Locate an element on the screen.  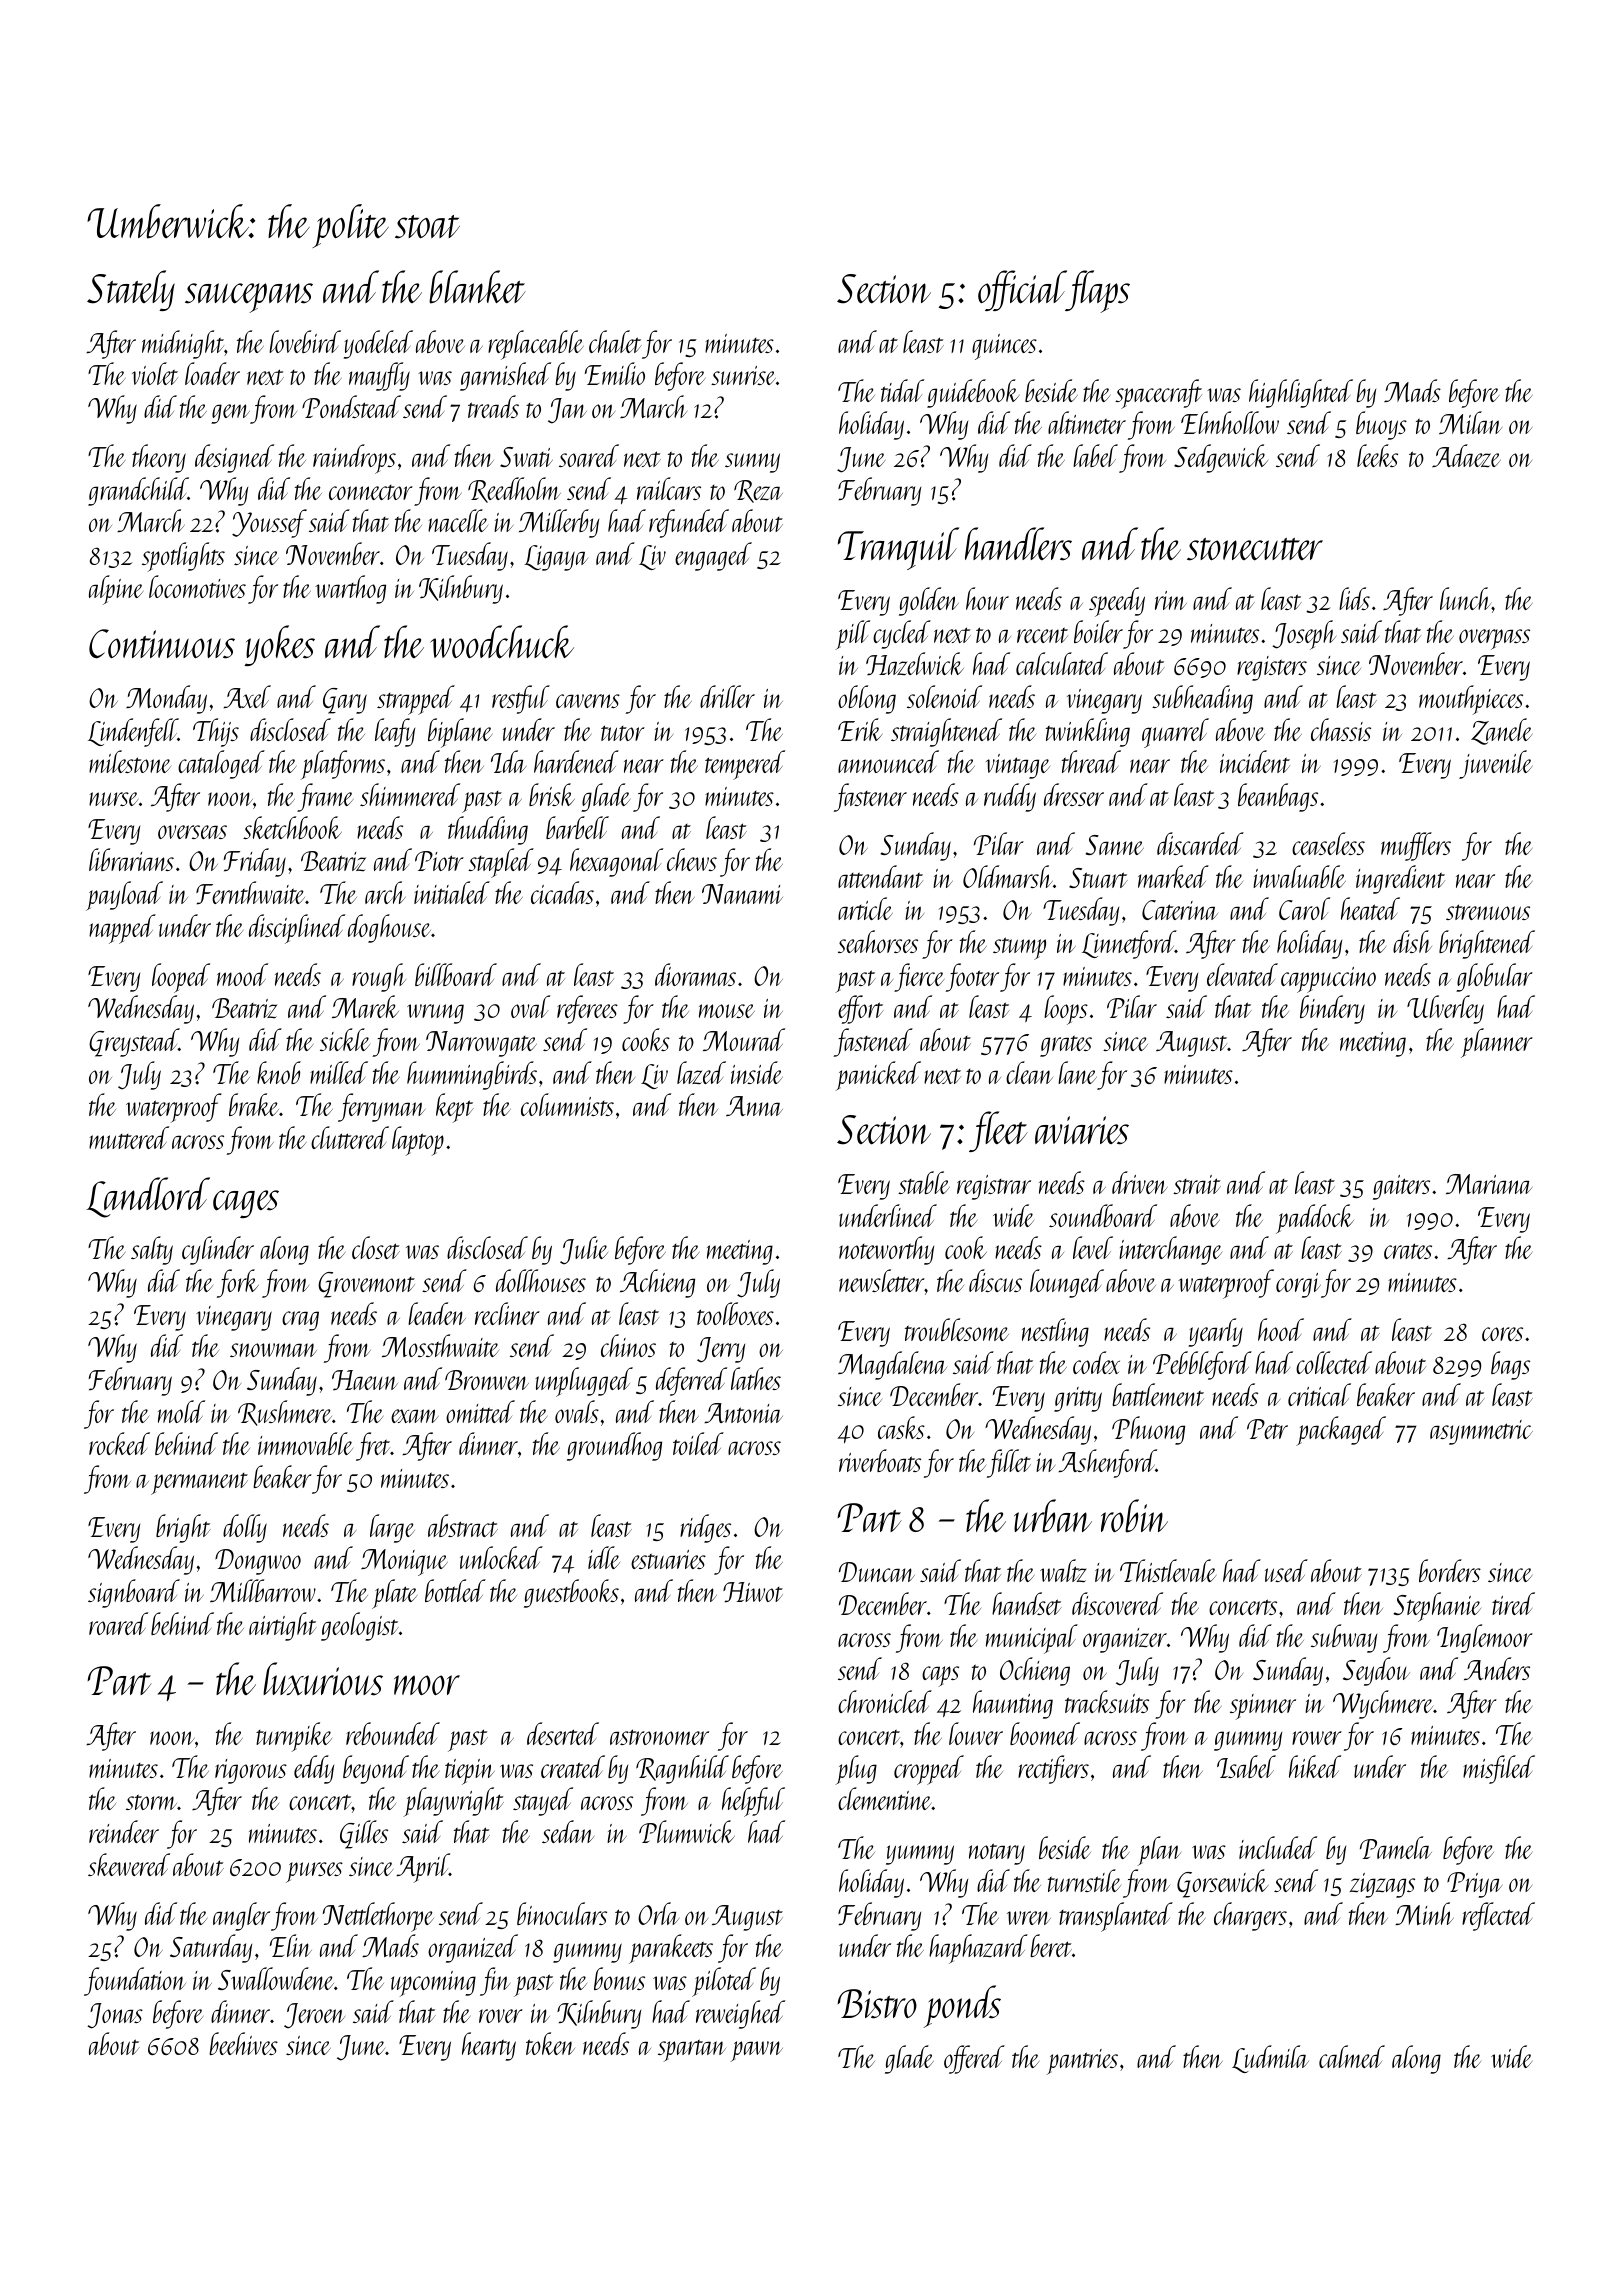
grates is located at coordinates (1066, 1046).
